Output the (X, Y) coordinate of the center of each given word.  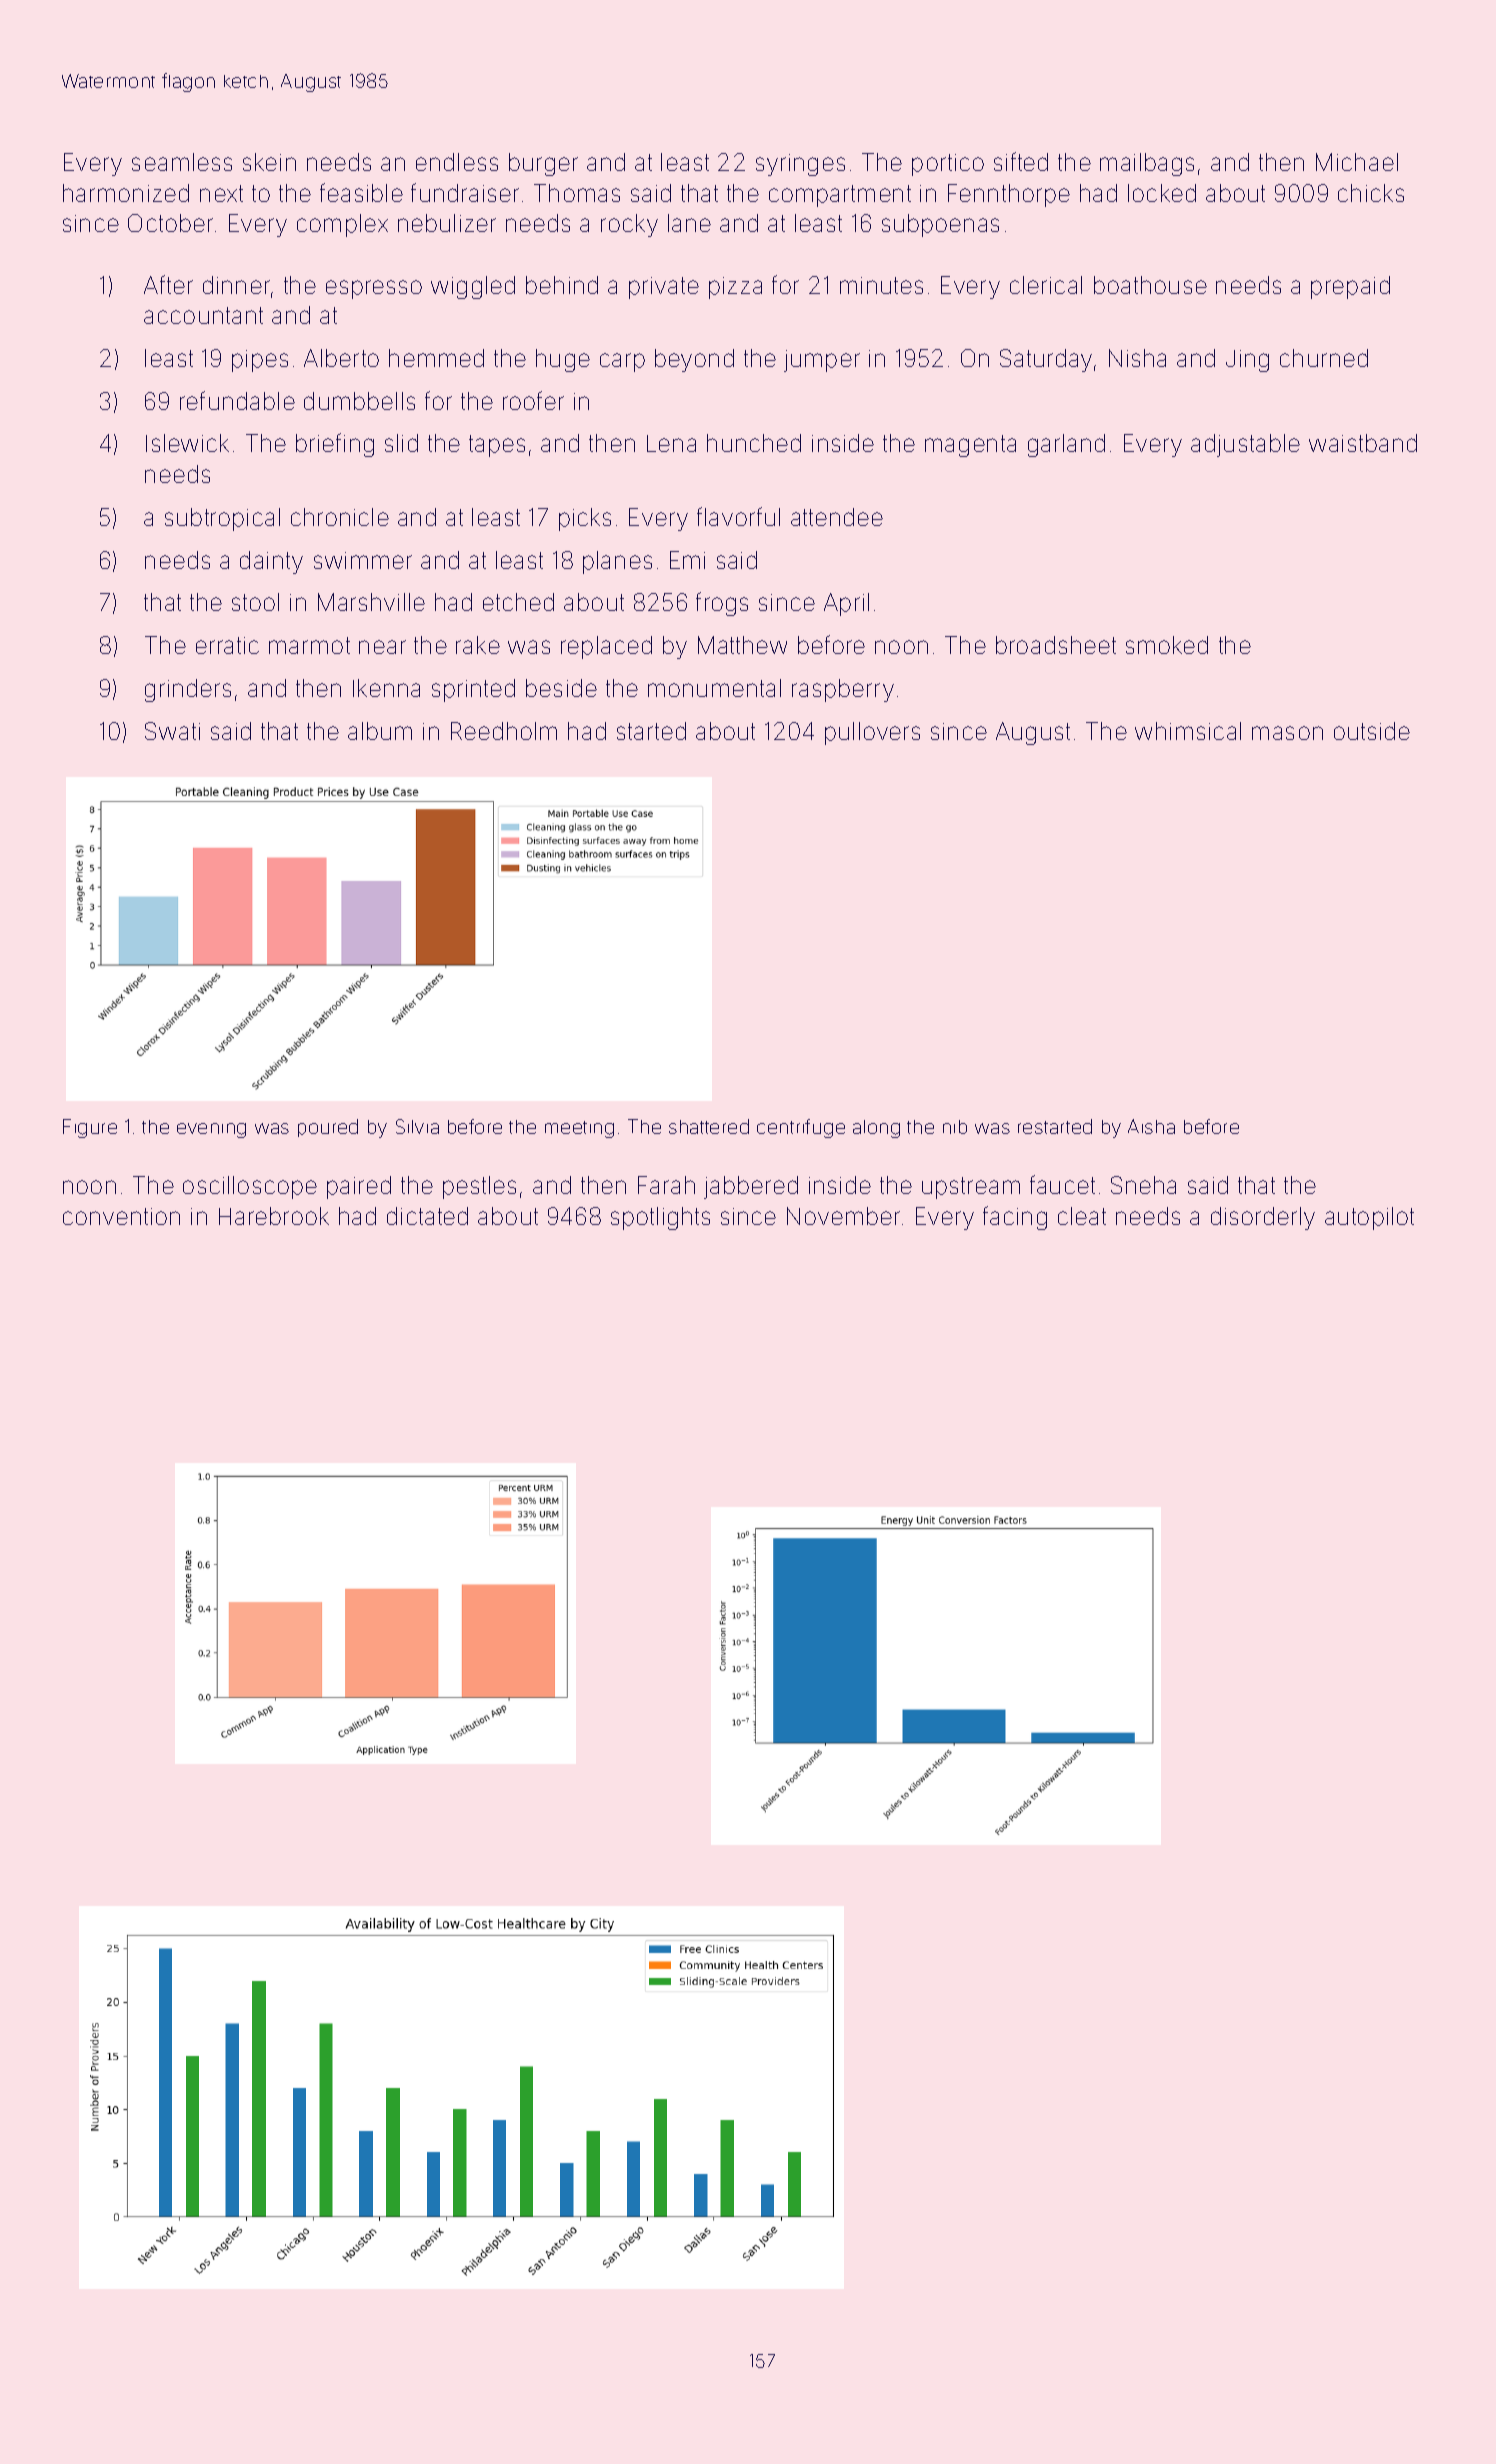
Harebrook (274, 1216)
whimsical (1188, 731)
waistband (1363, 443)
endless (457, 162)
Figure (90, 1128)
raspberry (843, 690)
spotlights (660, 1218)
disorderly (1263, 1218)
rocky (629, 225)
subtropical (222, 519)
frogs (722, 604)
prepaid (1350, 287)
